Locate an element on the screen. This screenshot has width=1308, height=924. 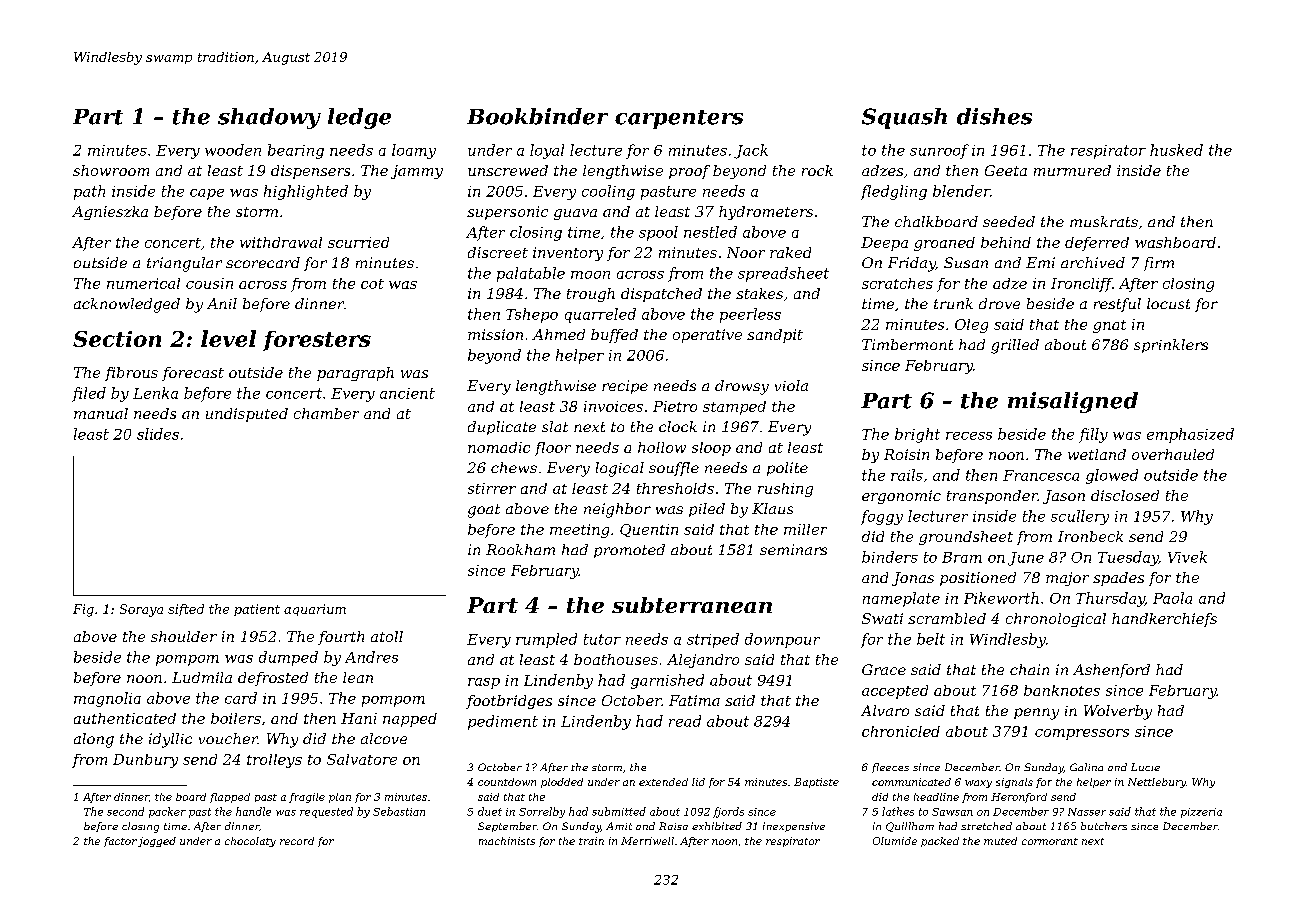
fibrous is located at coordinates (131, 374).
